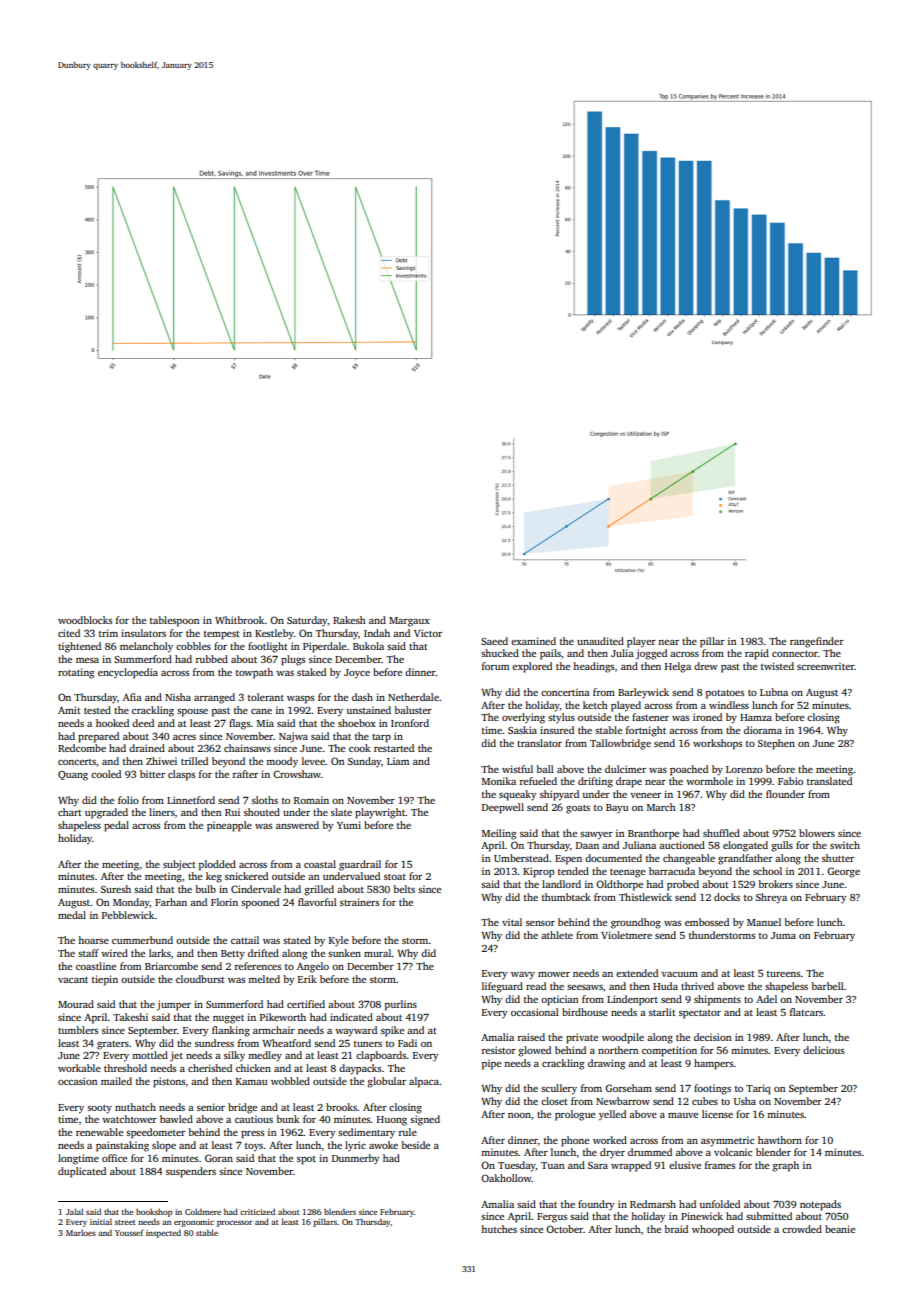 The width and height of the document is (924, 1308). What do you see at coordinates (82, 1172) in the document?
I see `duplicated` at bounding box center [82, 1172].
